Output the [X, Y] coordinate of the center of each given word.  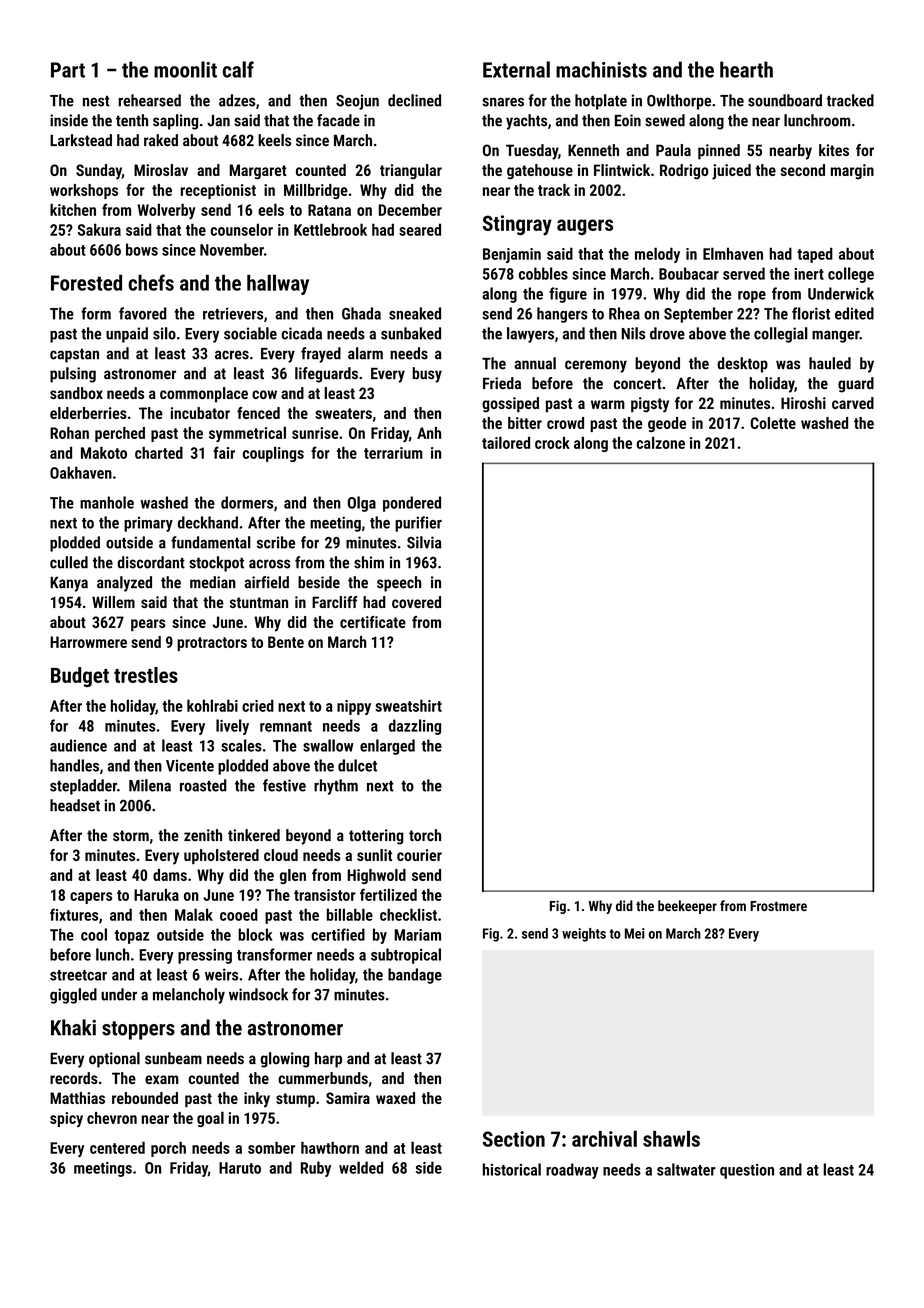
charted [159, 453]
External [516, 69]
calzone [661, 442]
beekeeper [687, 907]
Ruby [316, 1169]
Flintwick [622, 170]
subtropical [406, 956]
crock [552, 443]
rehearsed [149, 100]
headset [75, 805]
